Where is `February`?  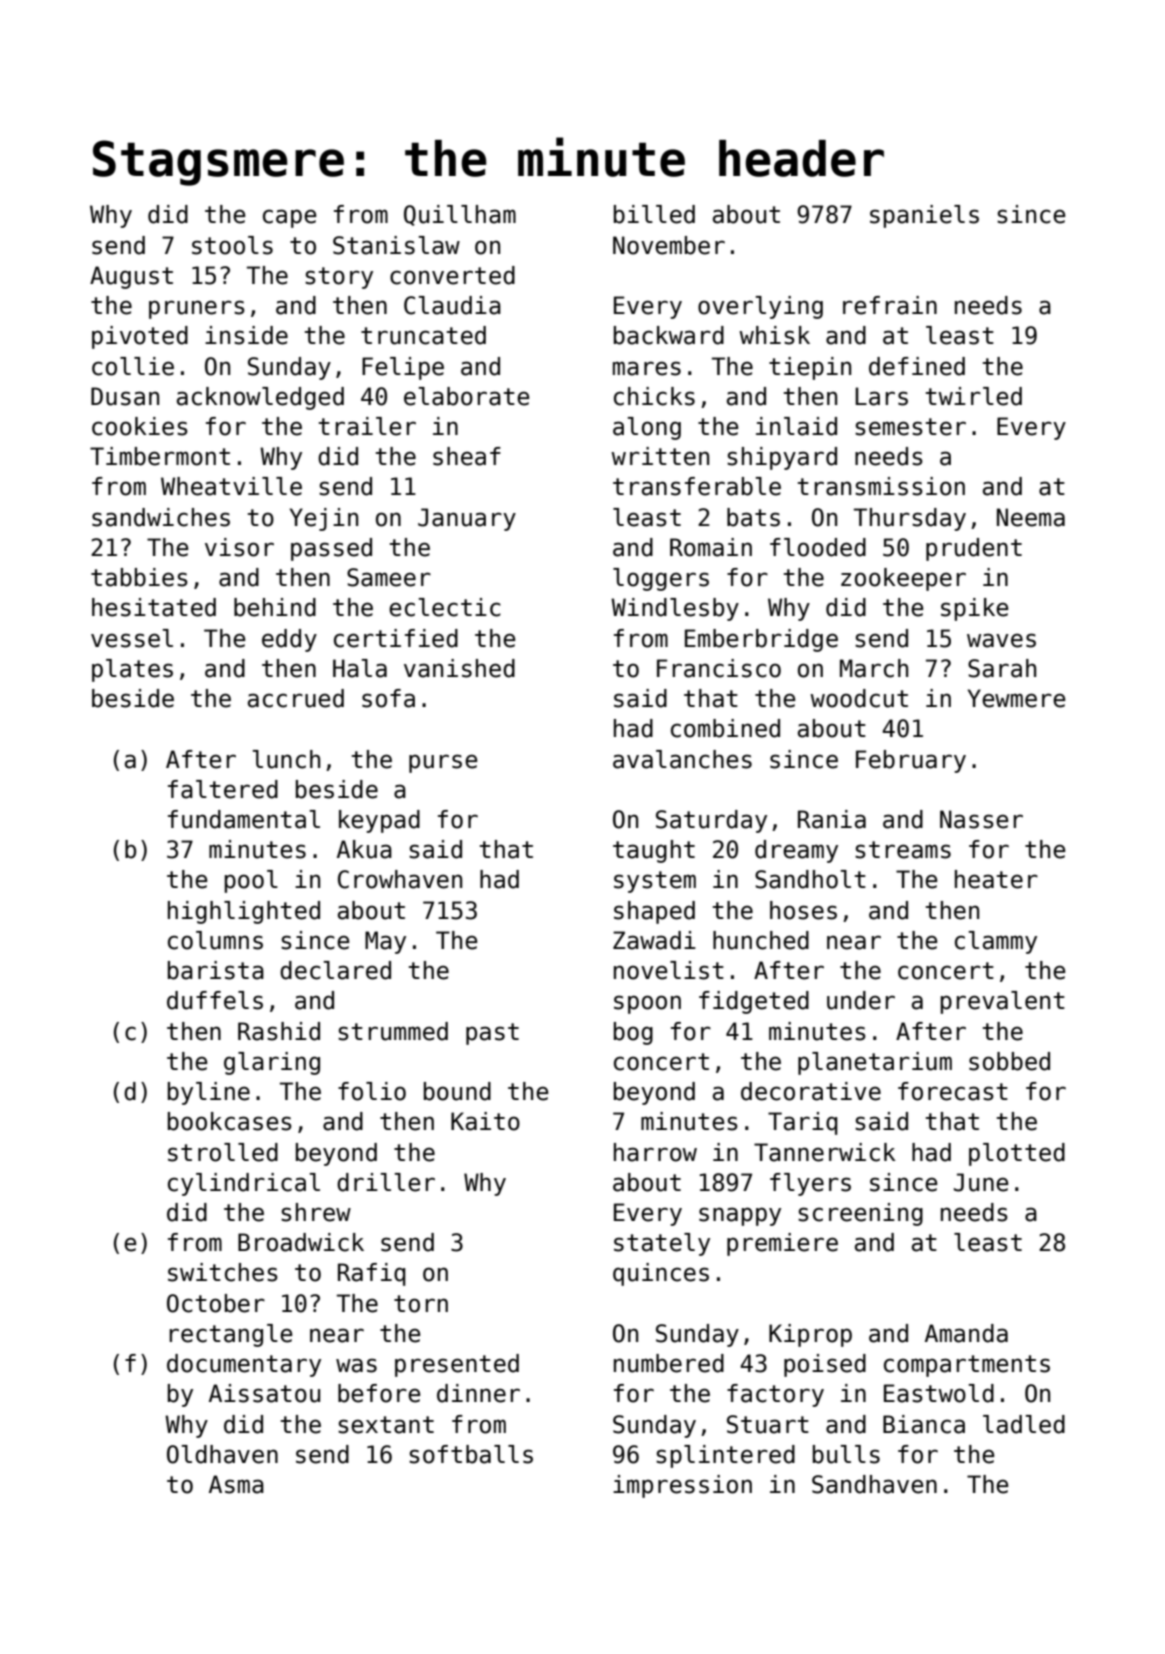 February is located at coordinates (911, 761).
